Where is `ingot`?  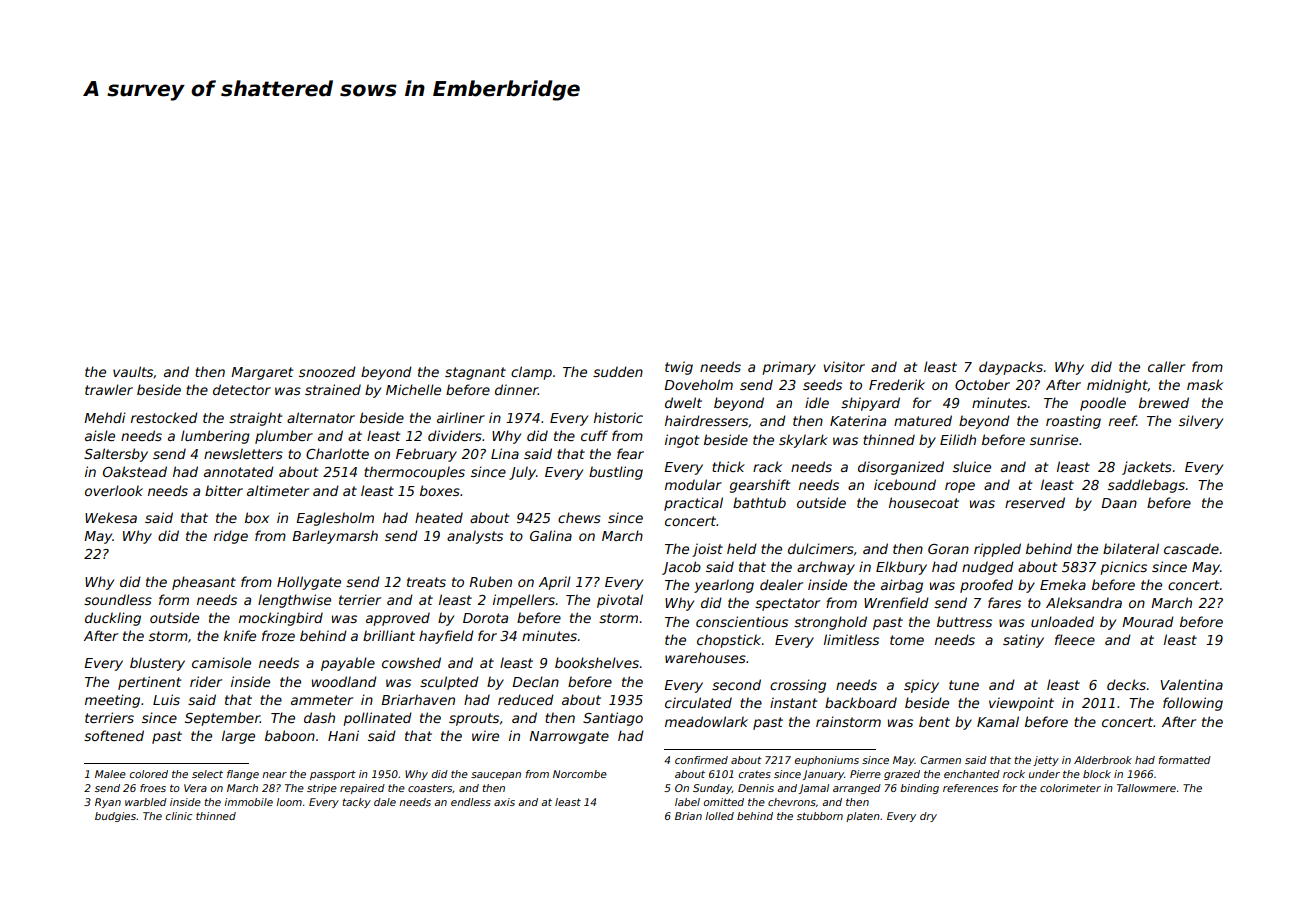
ingot is located at coordinates (682, 441).
